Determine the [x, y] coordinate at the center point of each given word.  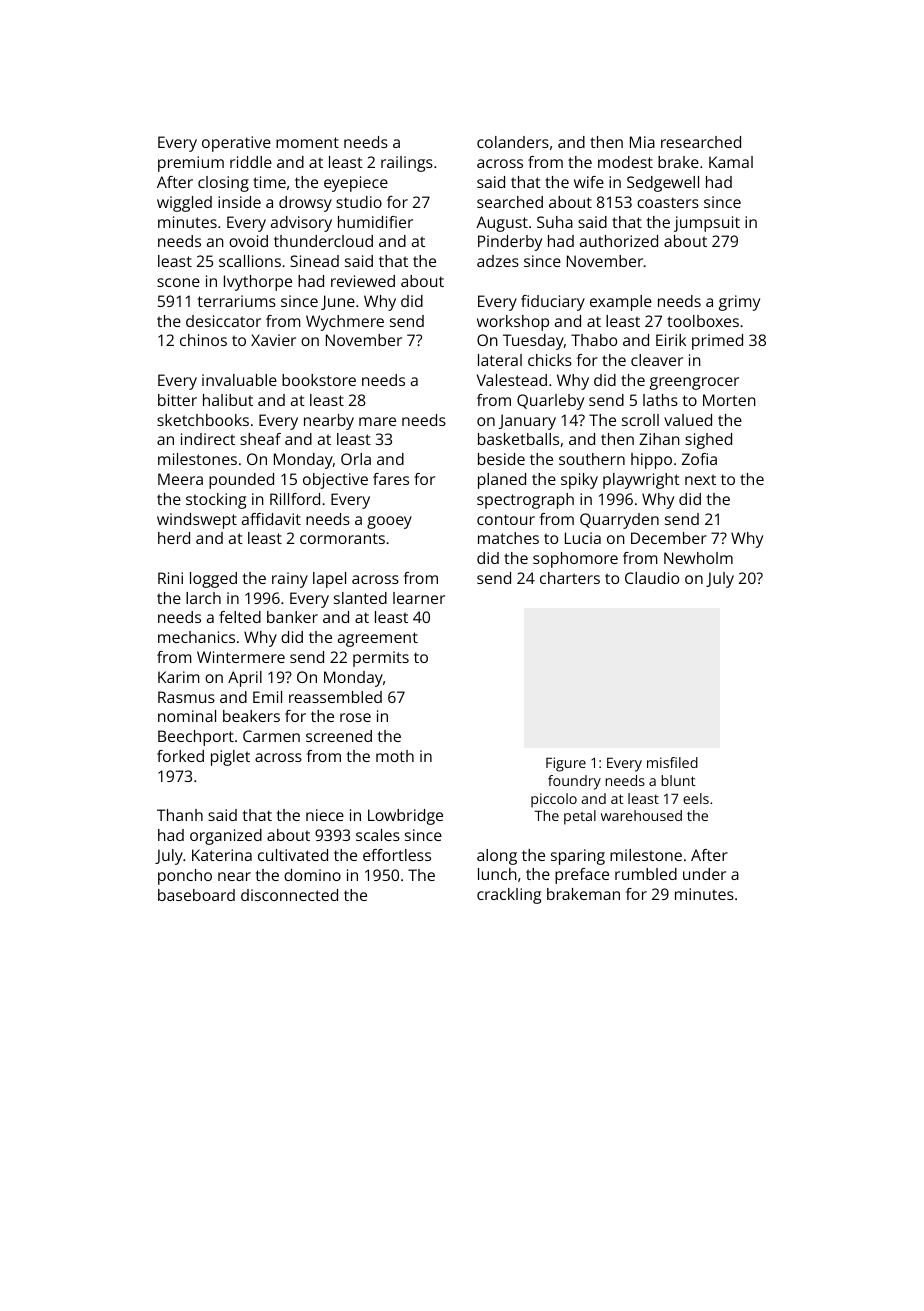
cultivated [293, 855]
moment [307, 142]
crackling [509, 896]
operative [236, 144]
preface [582, 876]
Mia [642, 142]
